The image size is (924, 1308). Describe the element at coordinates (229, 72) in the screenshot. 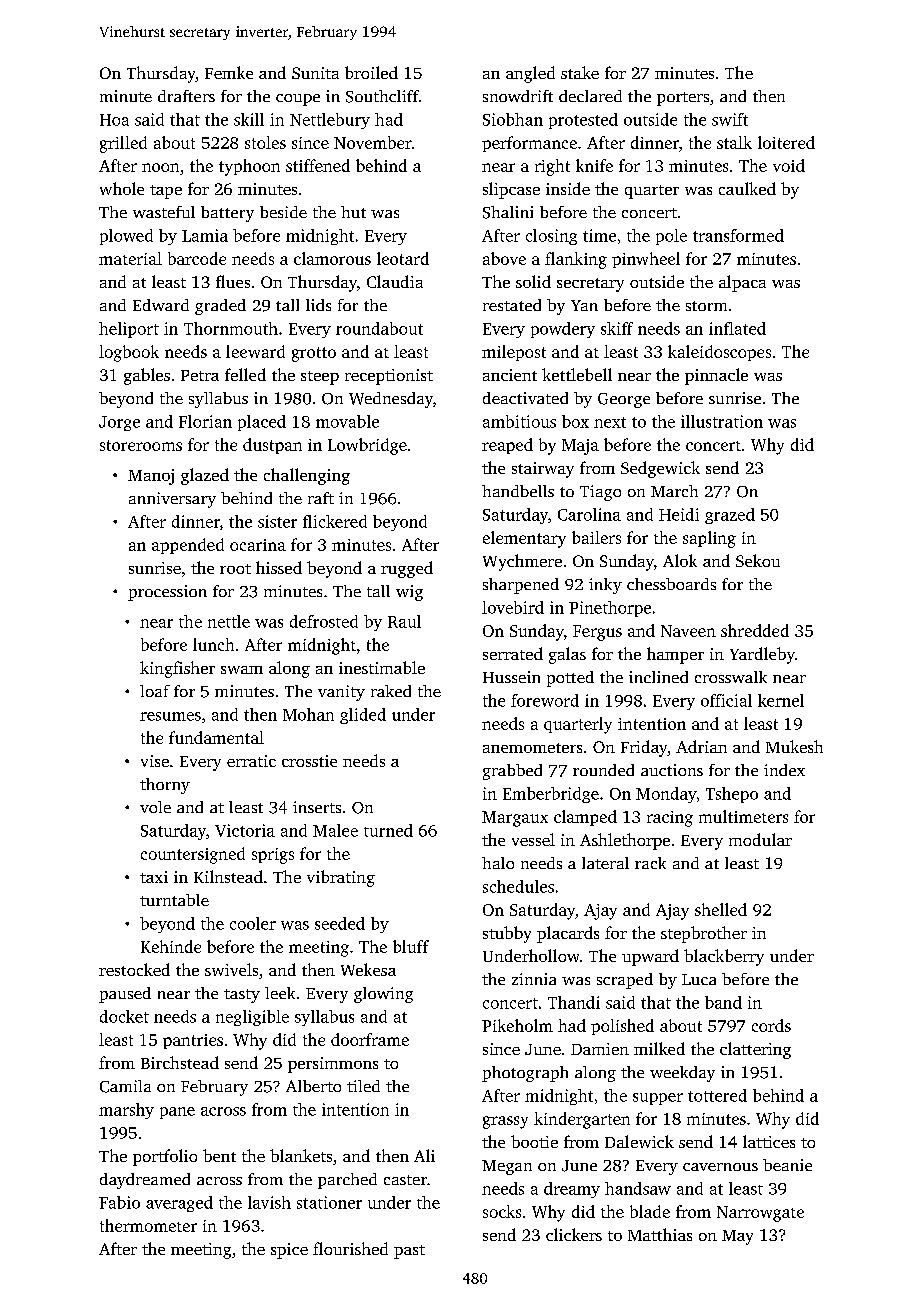

I see `Femke` at that location.
